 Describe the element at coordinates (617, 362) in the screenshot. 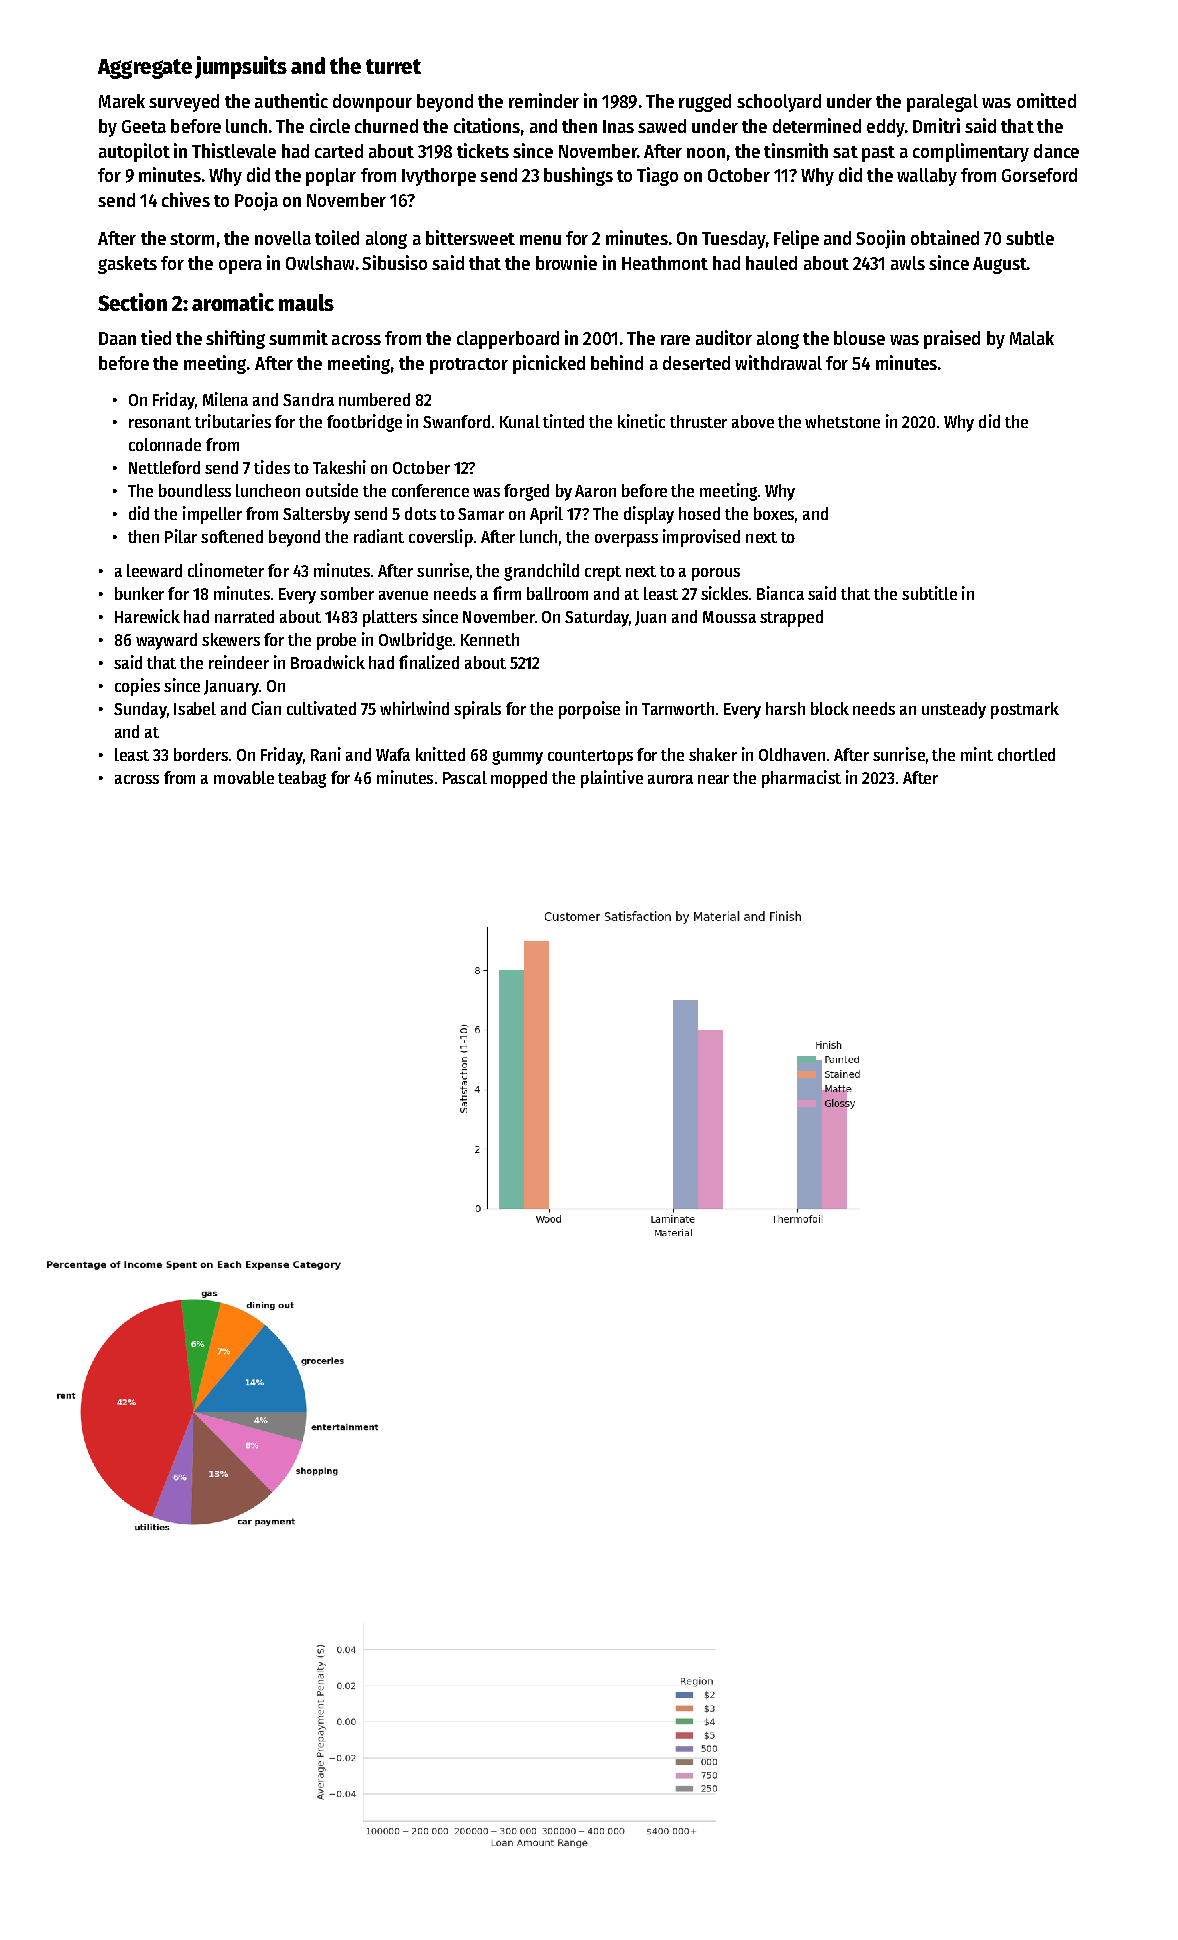

I see `behind` at that location.
